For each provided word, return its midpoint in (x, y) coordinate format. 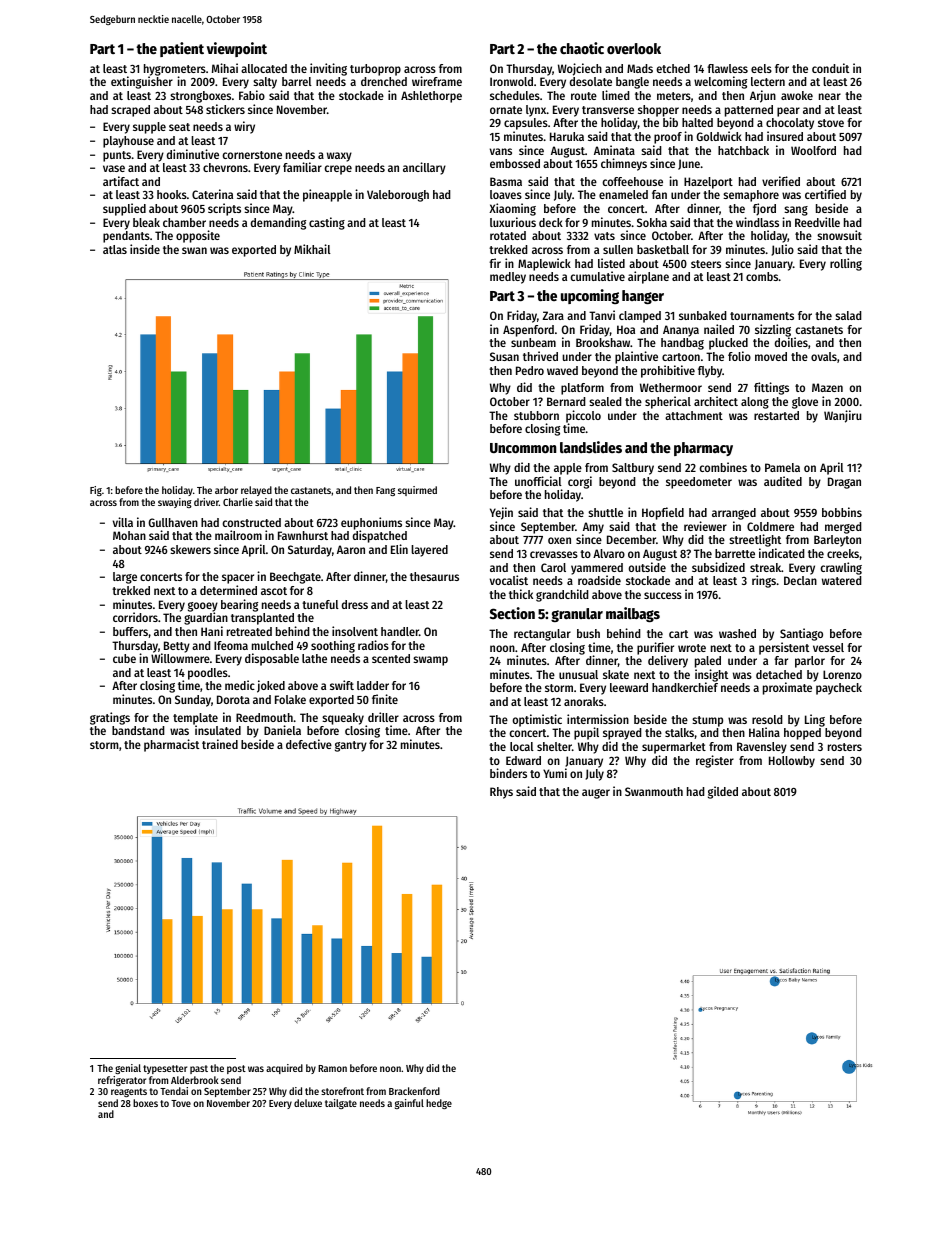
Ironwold (511, 81)
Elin (399, 549)
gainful (409, 1104)
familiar (302, 167)
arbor (226, 490)
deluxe (308, 1103)
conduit (830, 68)
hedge (439, 1104)
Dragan (844, 483)
